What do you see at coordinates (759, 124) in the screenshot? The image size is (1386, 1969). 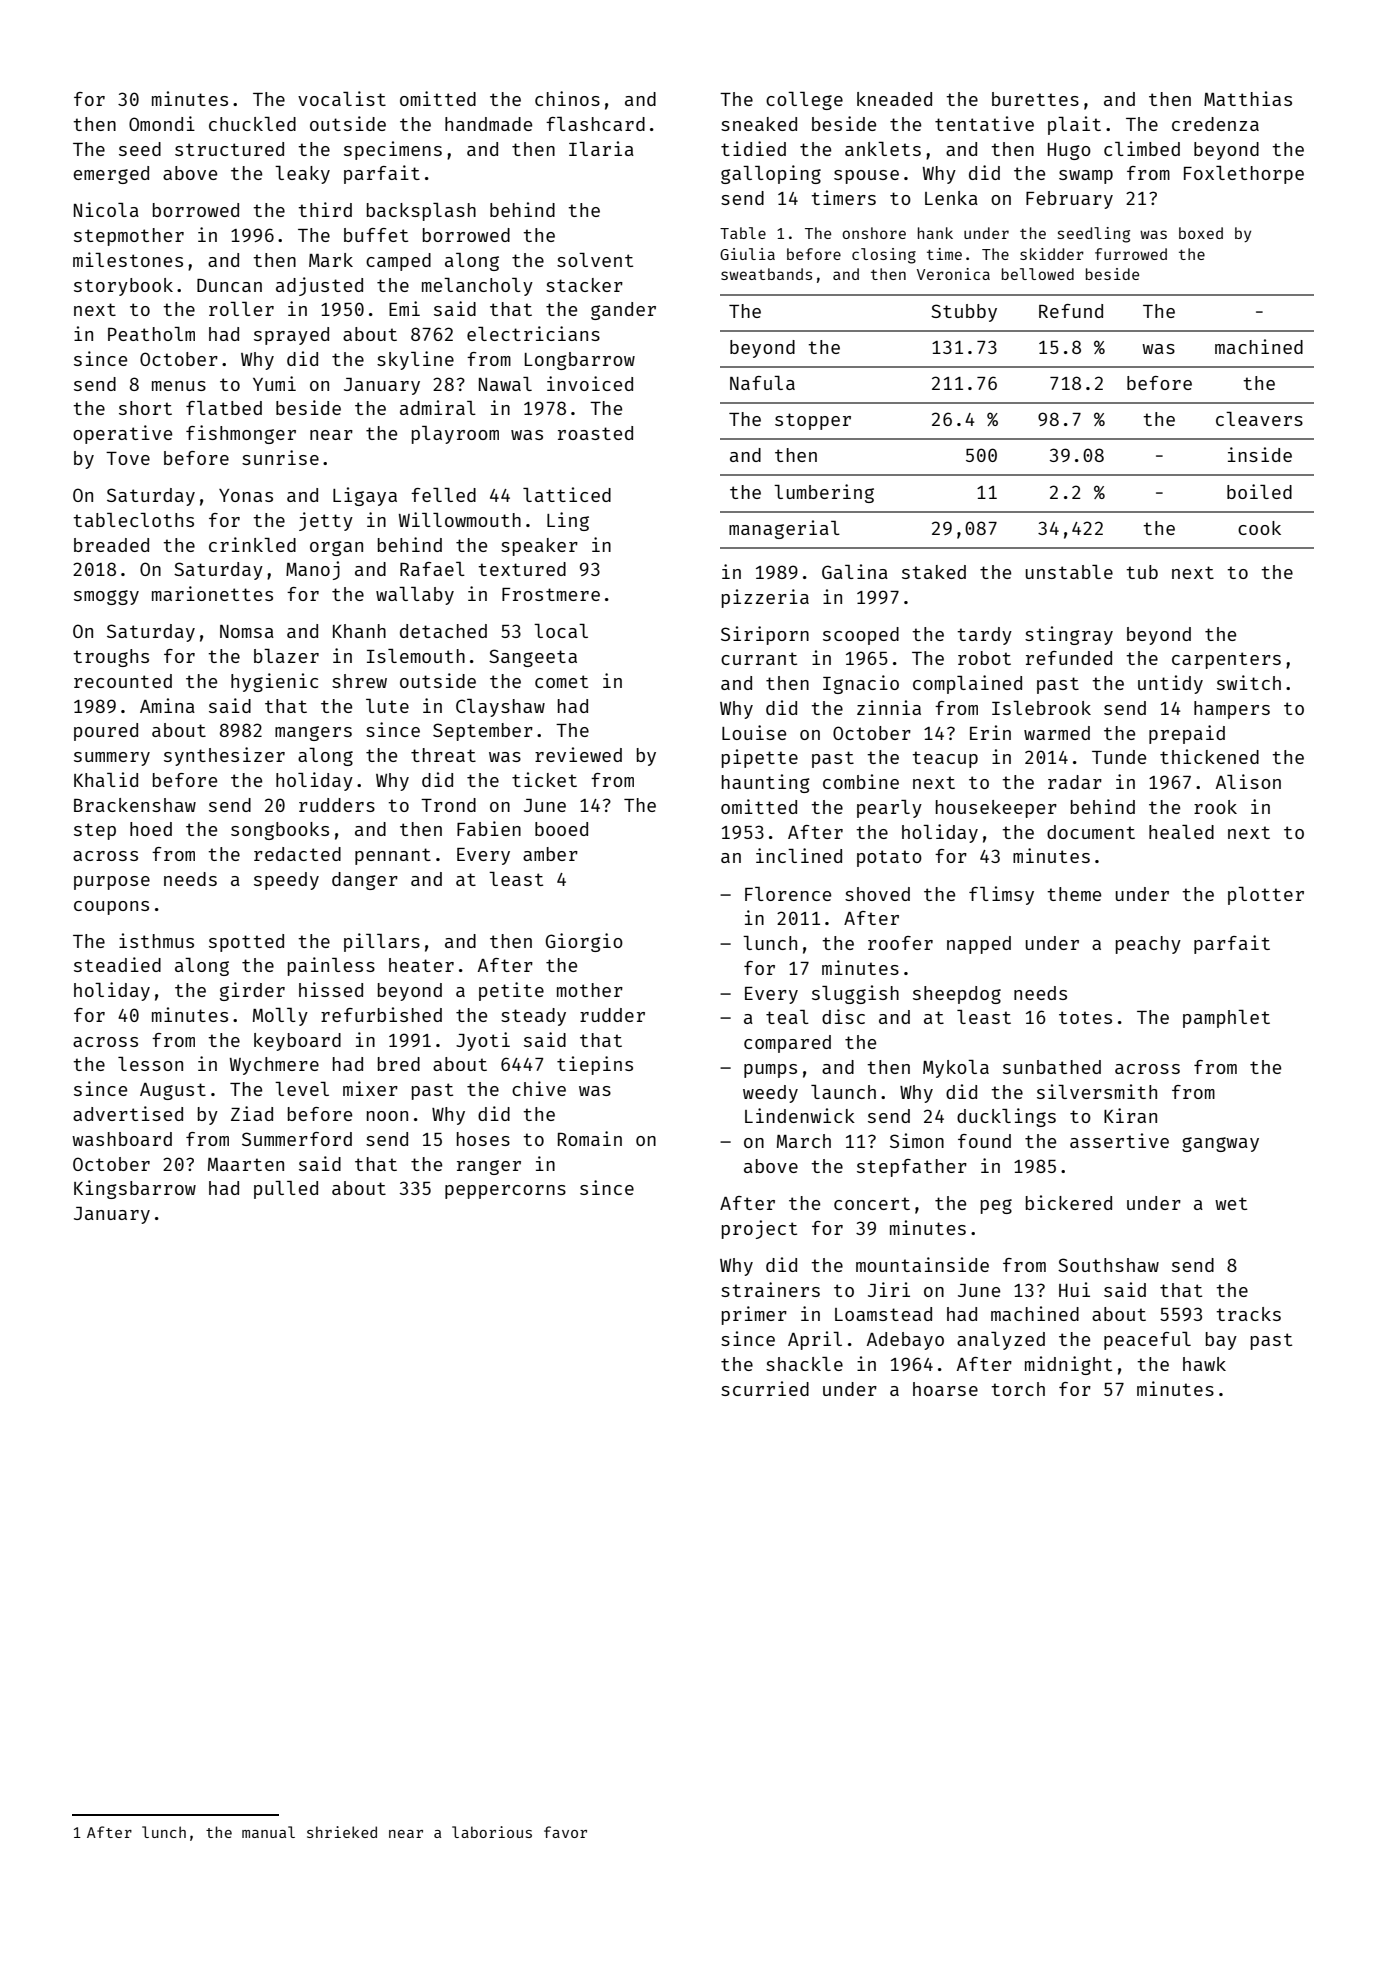 I see `sneaked` at bounding box center [759, 124].
